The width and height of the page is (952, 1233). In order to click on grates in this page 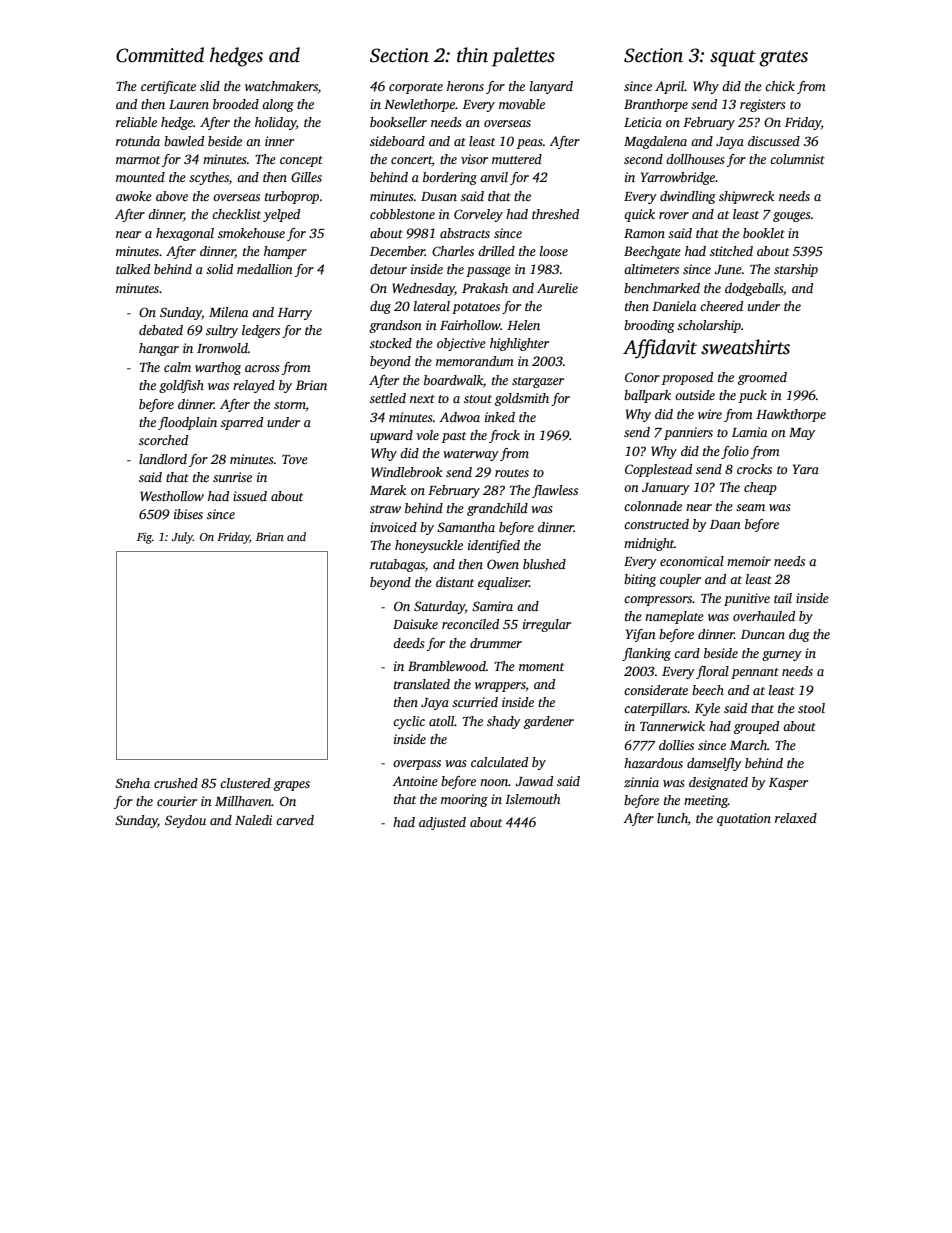, I will do `click(783, 58)`.
